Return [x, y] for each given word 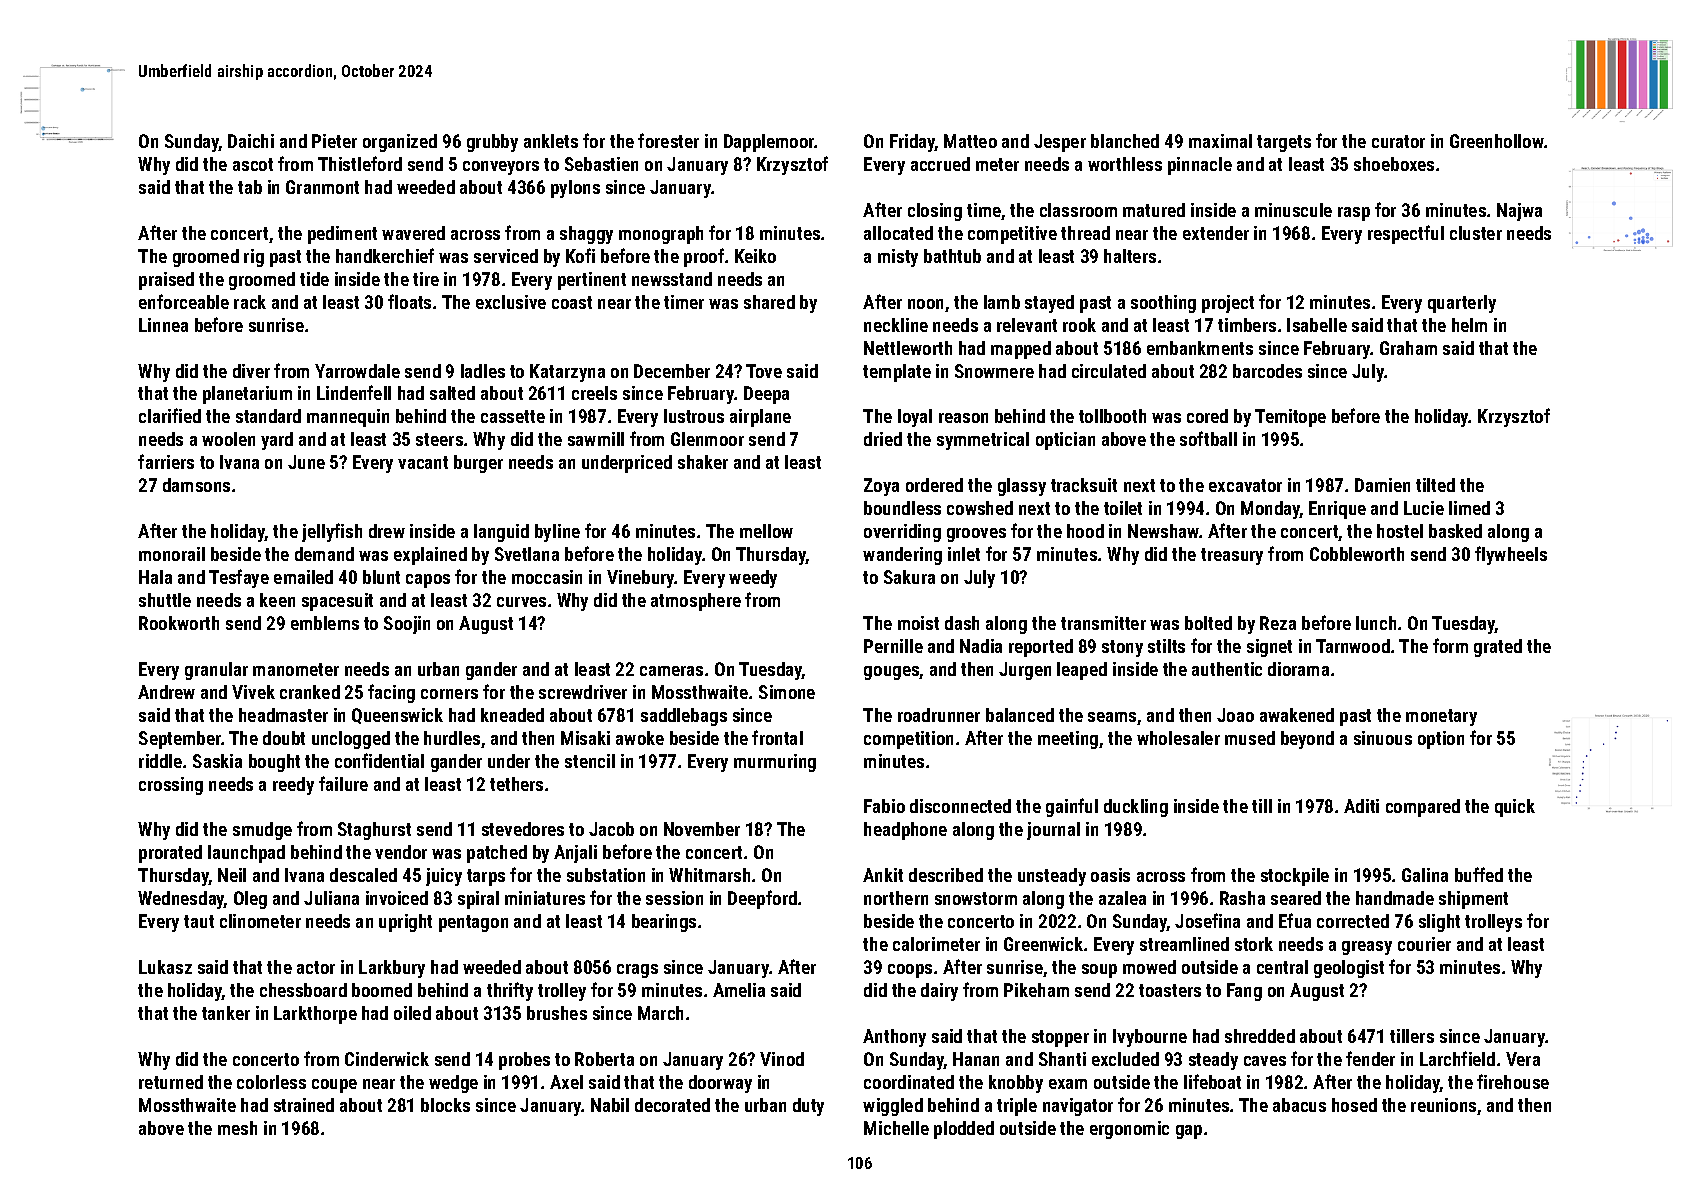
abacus [1299, 1105]
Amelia [739, 990]
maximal [1220, 141]
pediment [342, 235]
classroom [1078, 210]
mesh [237, 1128]
